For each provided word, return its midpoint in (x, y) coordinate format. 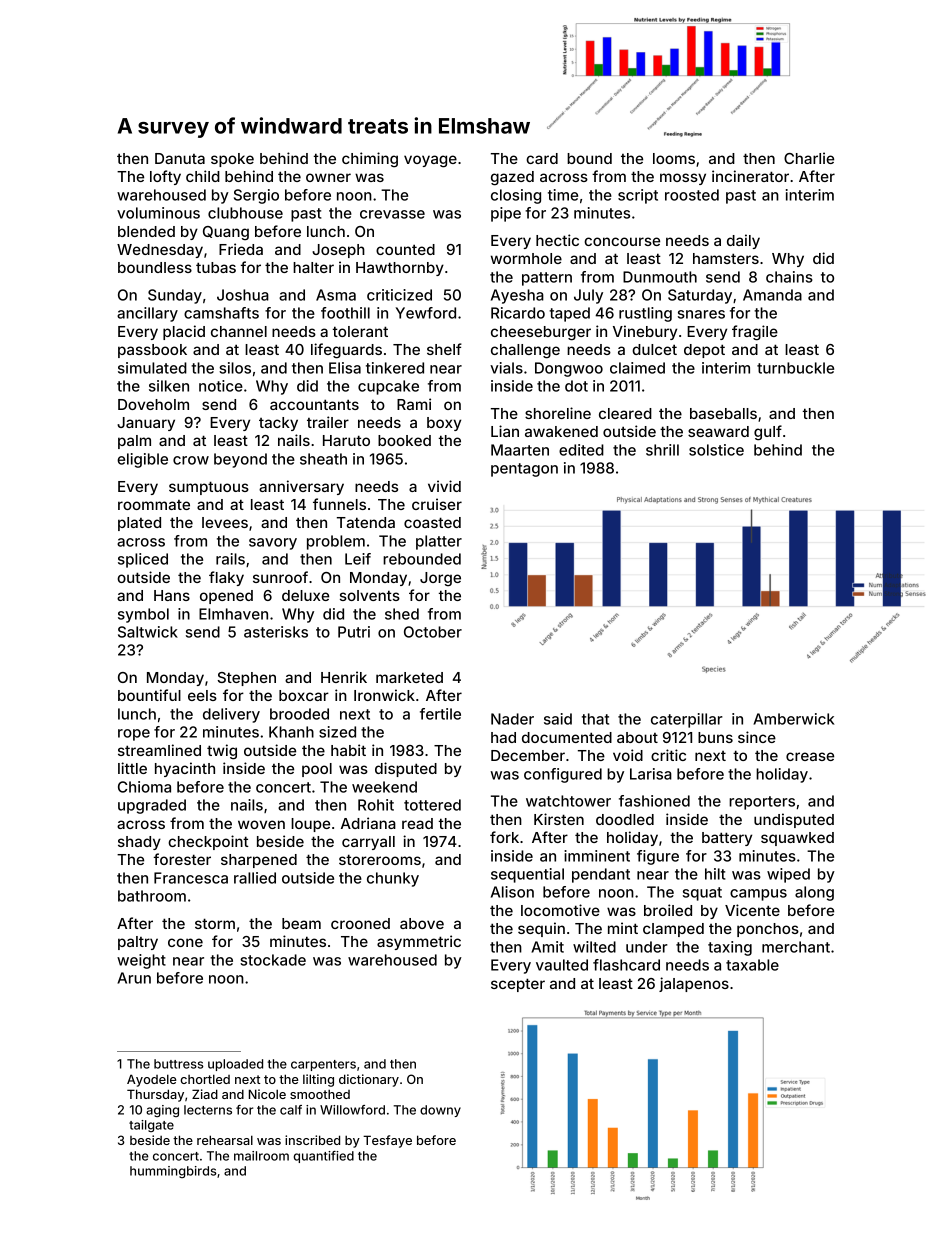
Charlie (809, 158)
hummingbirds (173, 1172)
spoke (232, 160)
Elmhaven (233, 614)
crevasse (392, 214)
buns (715, 737)
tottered (432, 805)
